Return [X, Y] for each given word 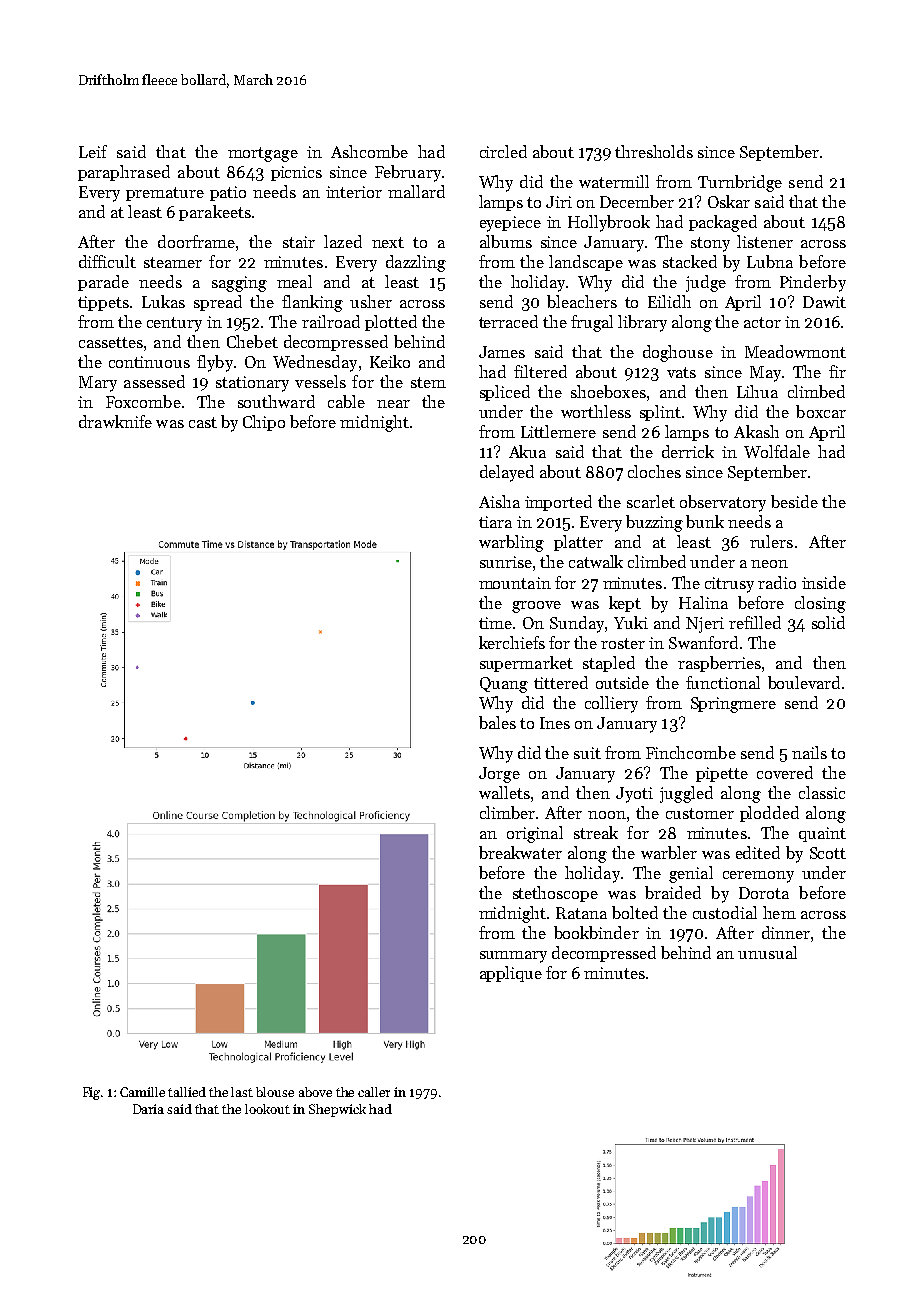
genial [691, 874]
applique [511, 974]
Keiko [390, 361]
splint [660, 413]
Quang [504, 685]
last [242, 1092]
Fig [91, 1093]
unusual [767, 952]
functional [723, 682]
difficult [107, 261]
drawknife [115, 421]
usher [371, 301]
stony [710, 244]
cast [203, 422]
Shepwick [337, 1110]
